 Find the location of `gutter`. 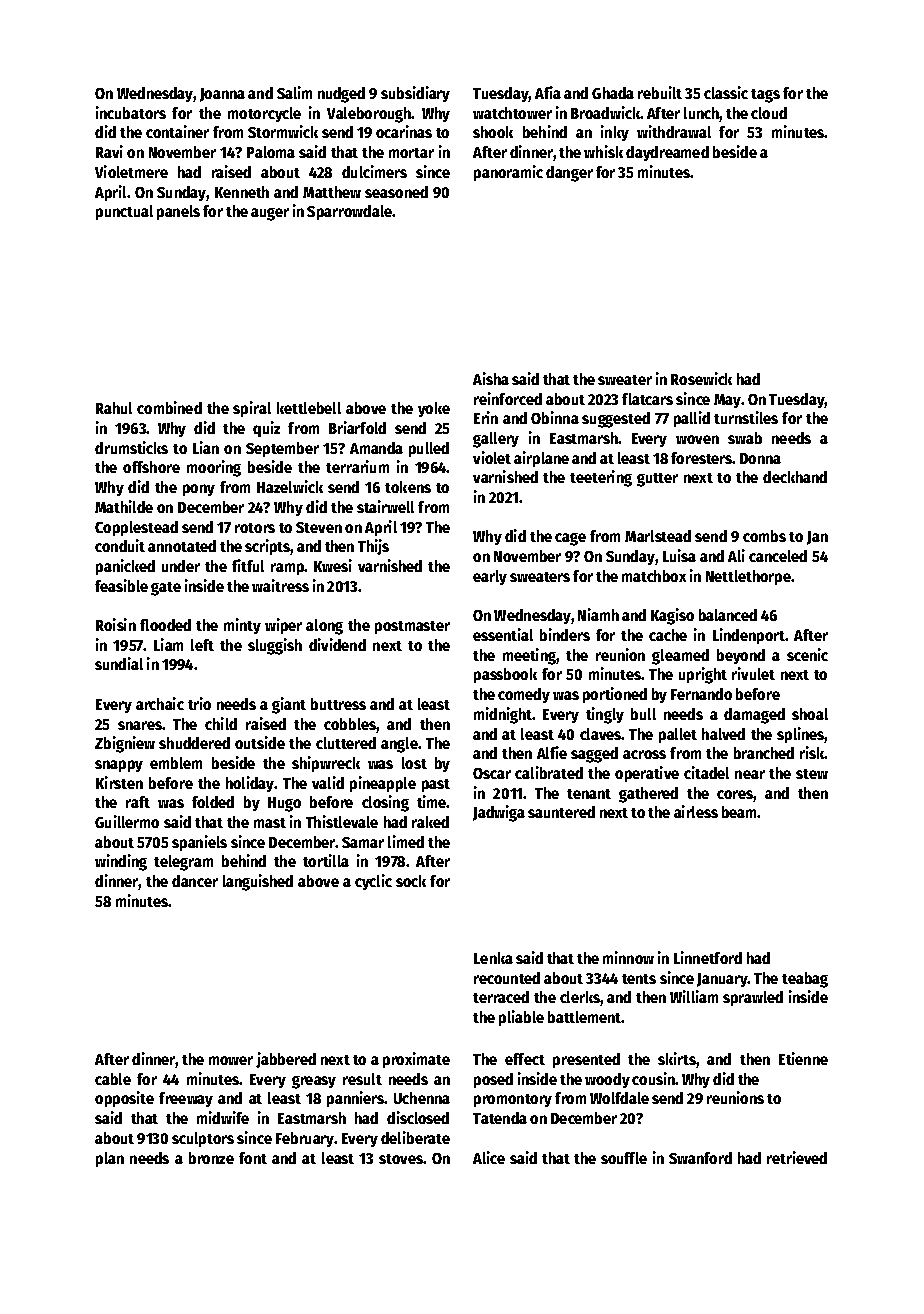

gutter is located at coordinates (657, 480).
